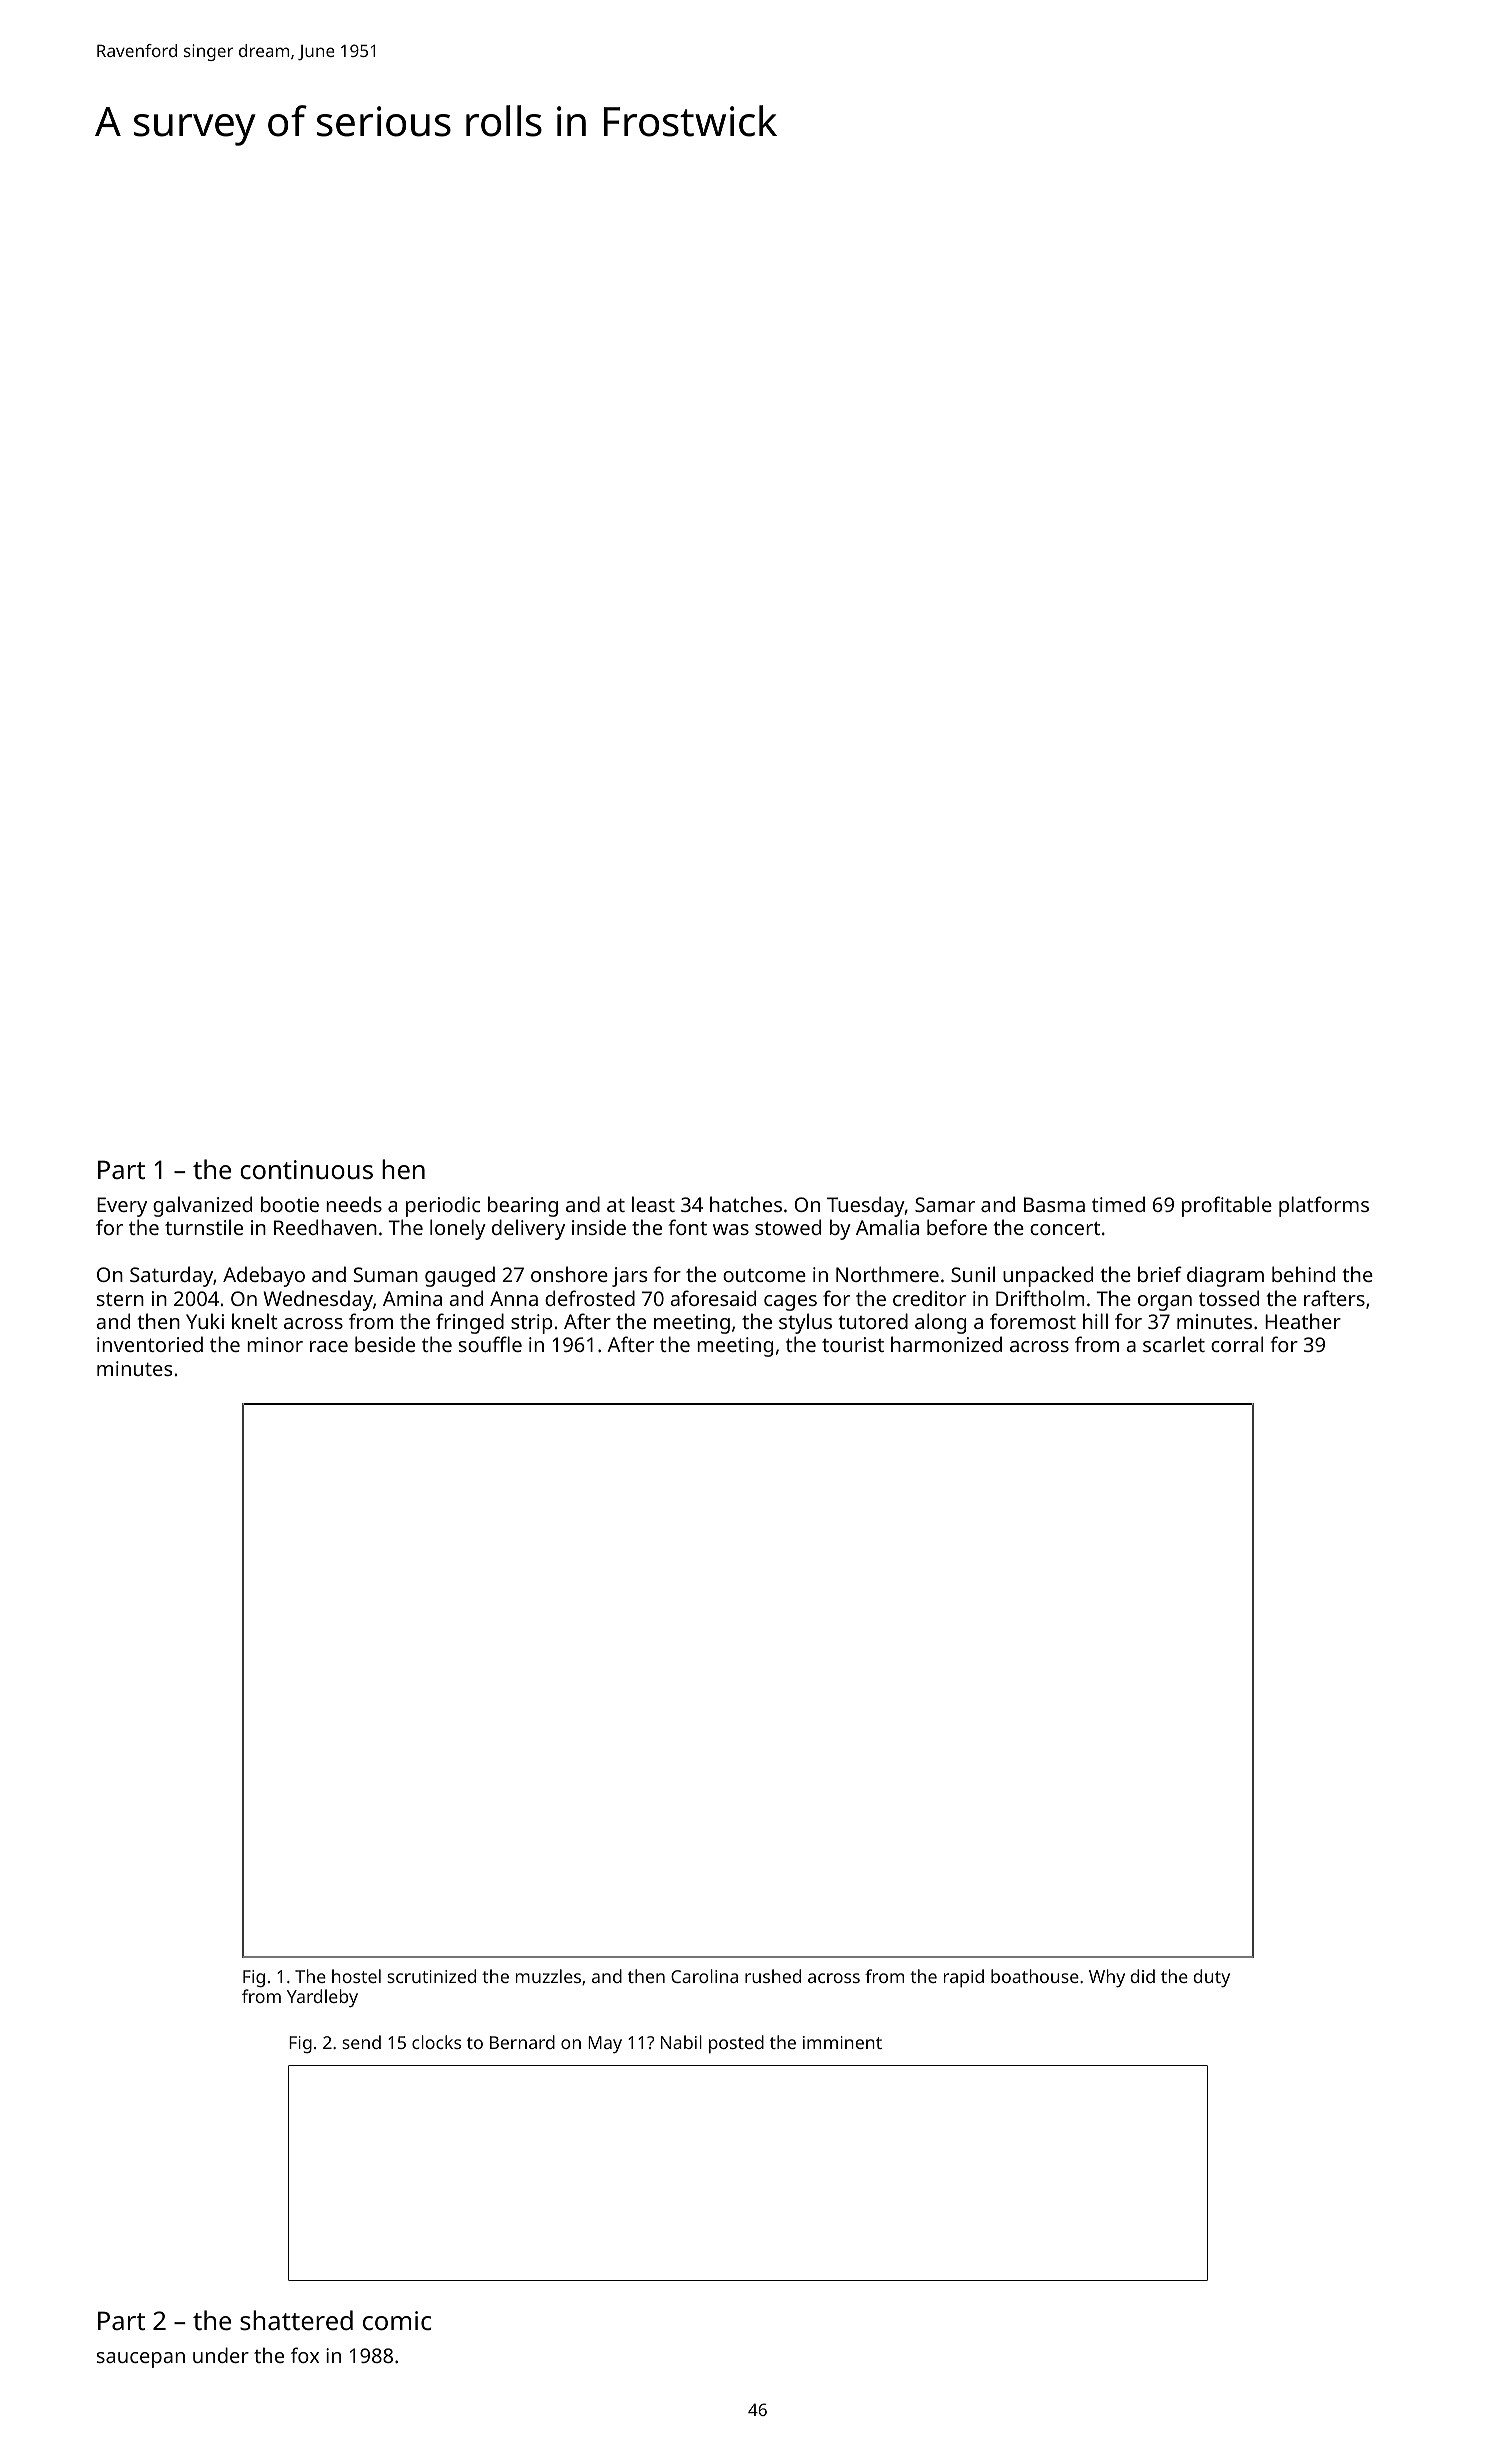 This screenshot has width=1496, height=2464. What do you see at coordinates (150, 1344) in the screenshot?
I see `inventoried` at bounding box center [150, 1344].
